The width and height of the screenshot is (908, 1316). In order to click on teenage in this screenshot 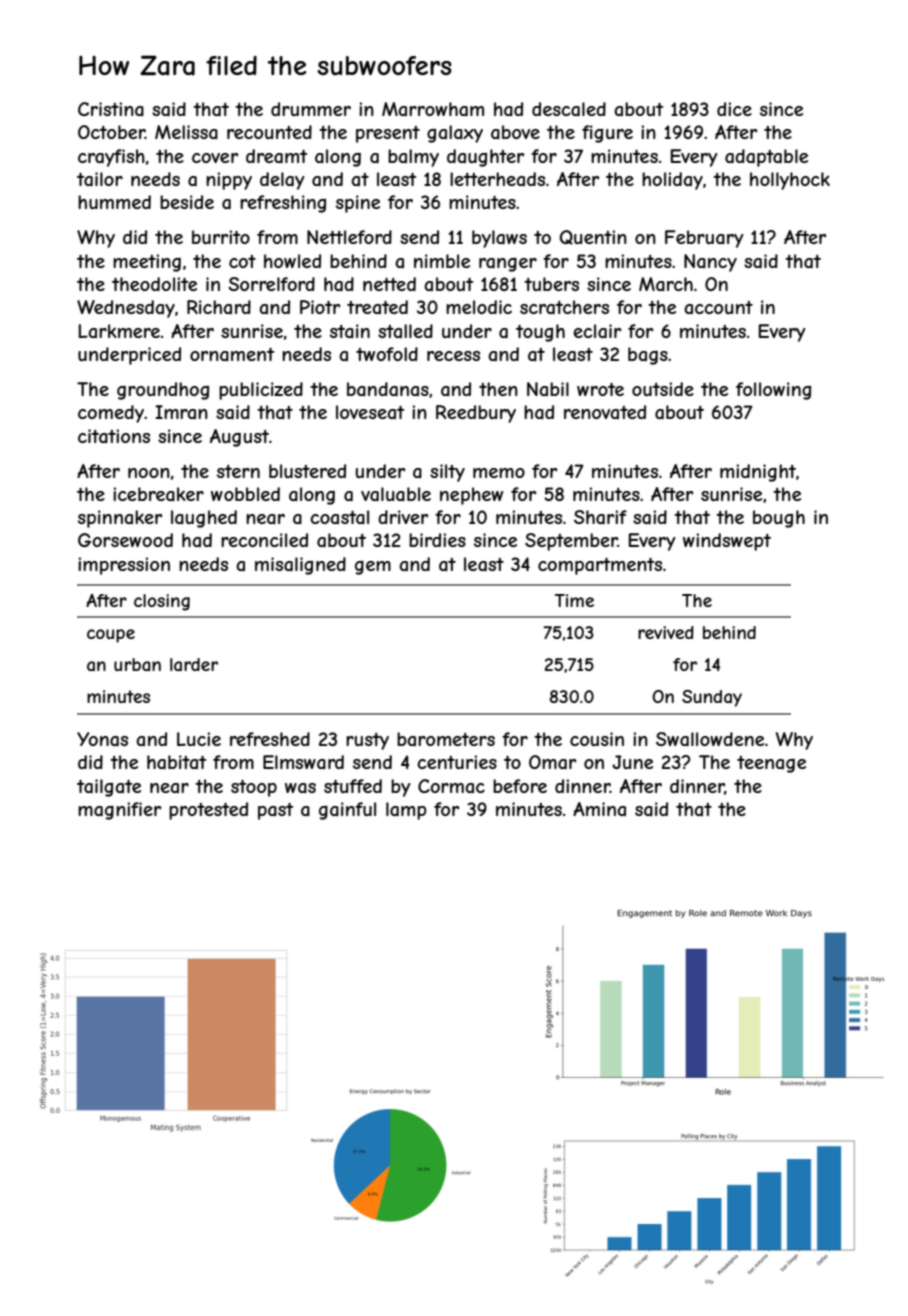, I will do `click(771, 764)`.
